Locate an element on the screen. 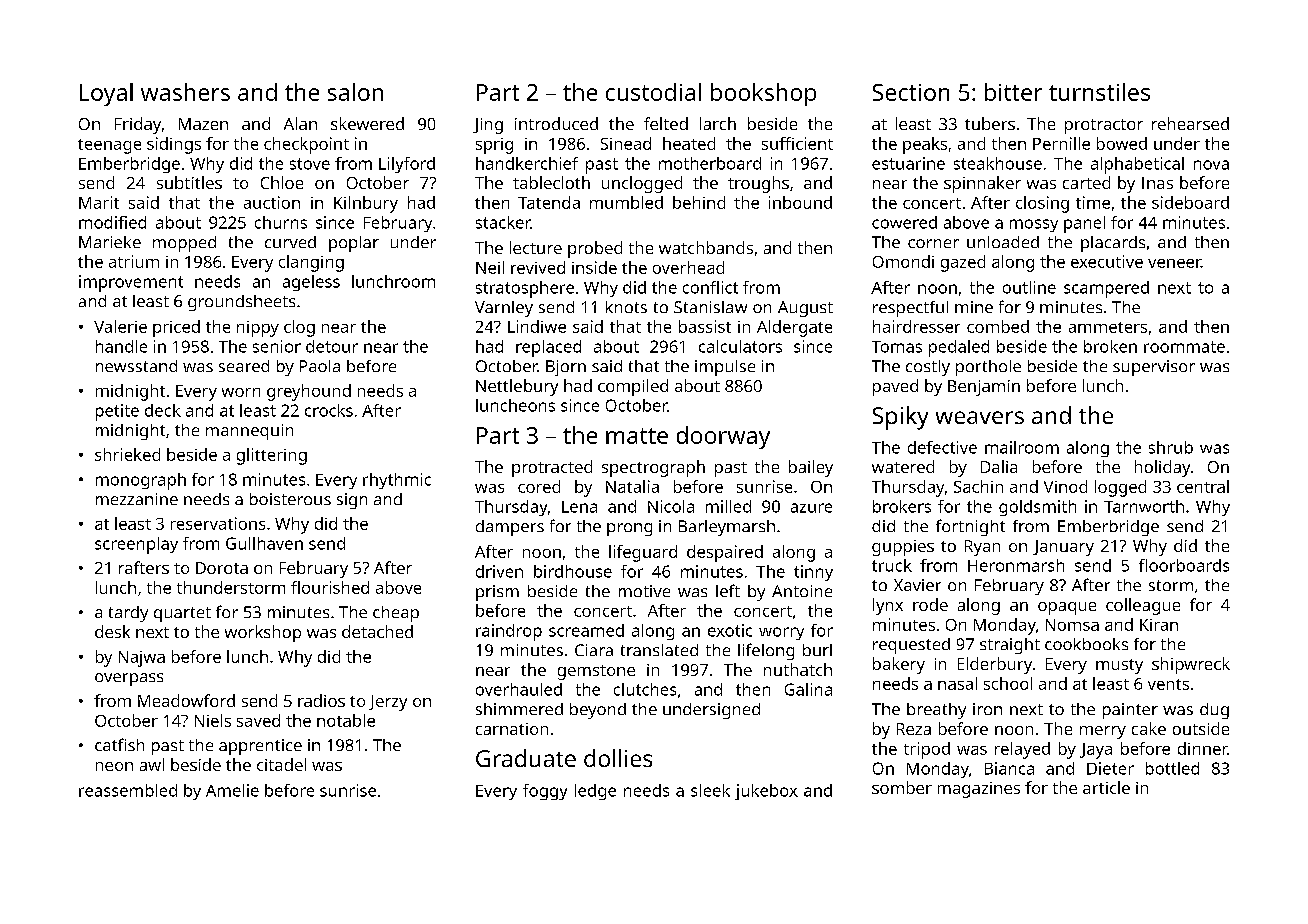 The width and height of the screenshot is (1308, 924). Amelie is located at coordinates (232, 790).
